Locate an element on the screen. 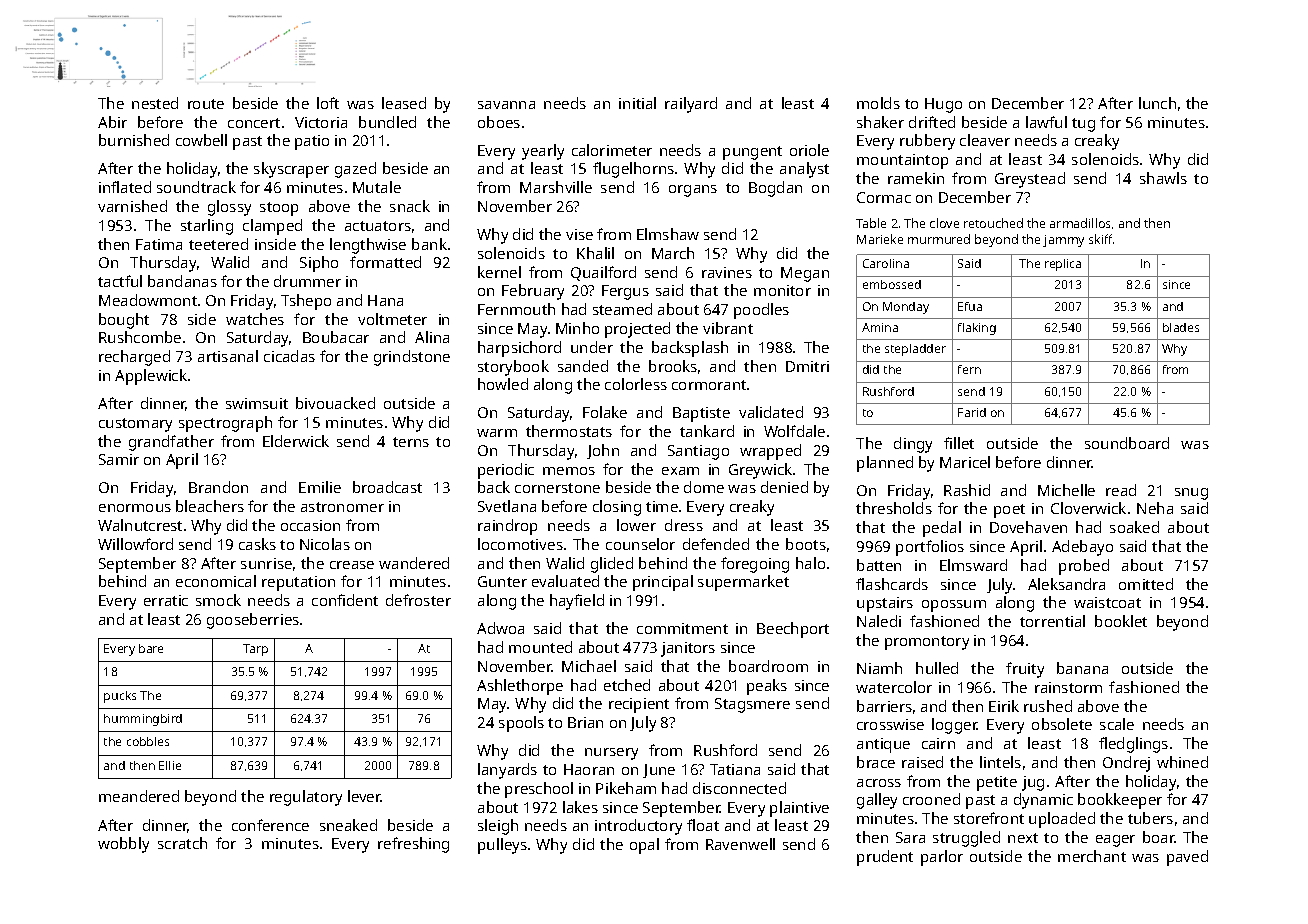 This screenshot has width=1308, height=924. halo is located at coordinates (810, 563).
